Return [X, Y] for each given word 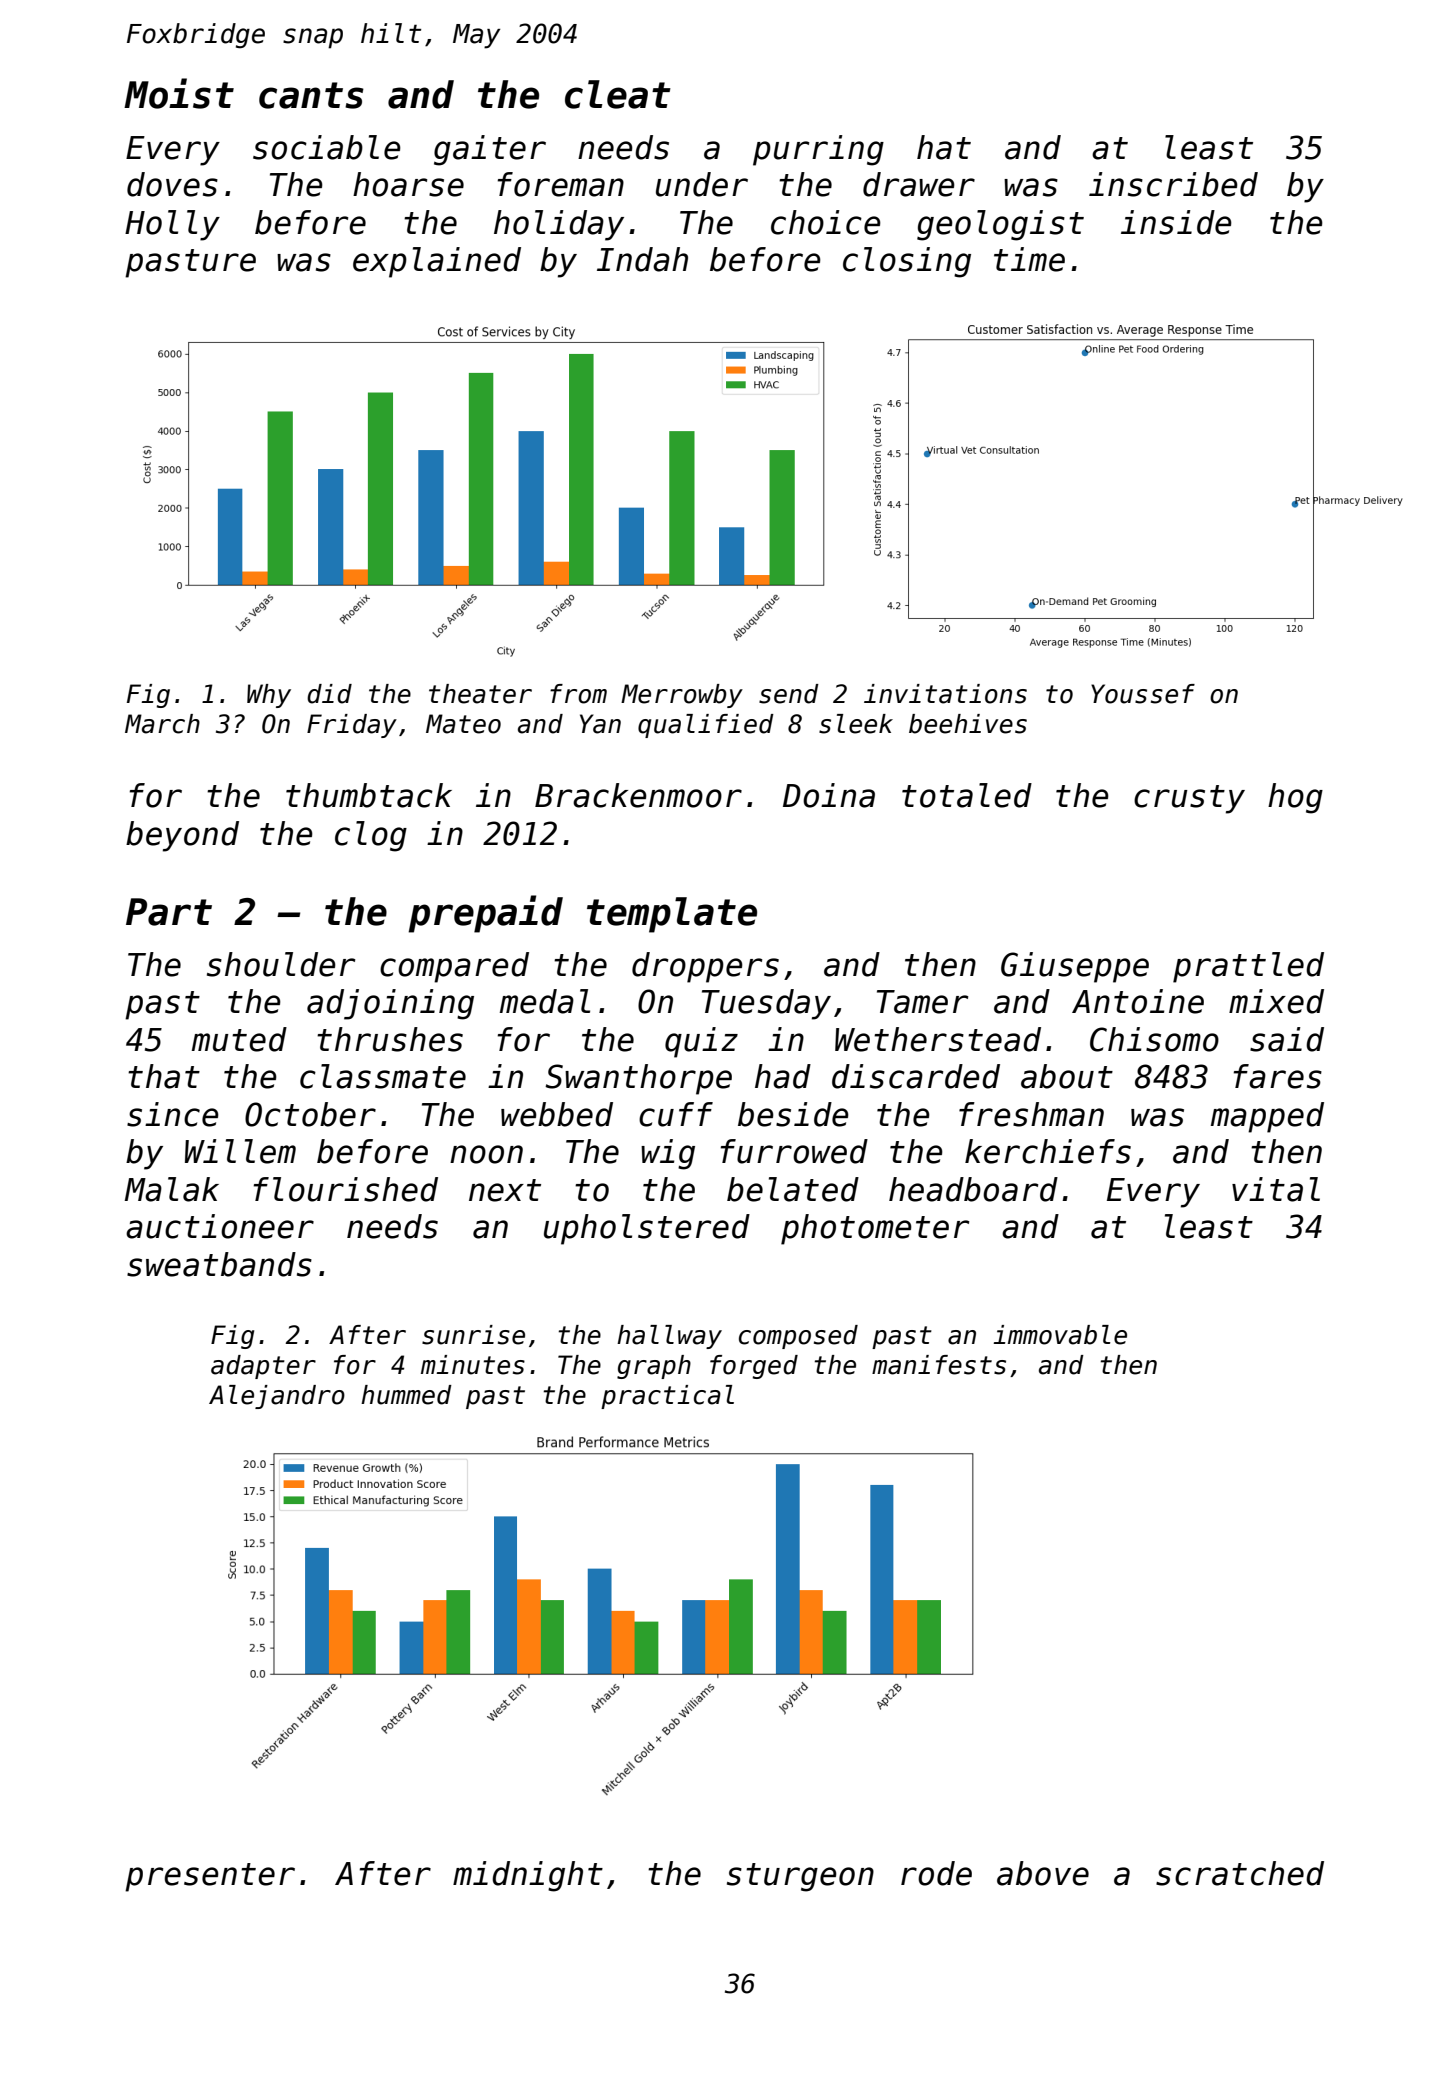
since [173, 1114]
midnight [528, 1876]
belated [793, 1189]
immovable [1060, 1335]
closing [907, 262]
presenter [210, 1877]
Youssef [1143, 694]
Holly [172, 225]
